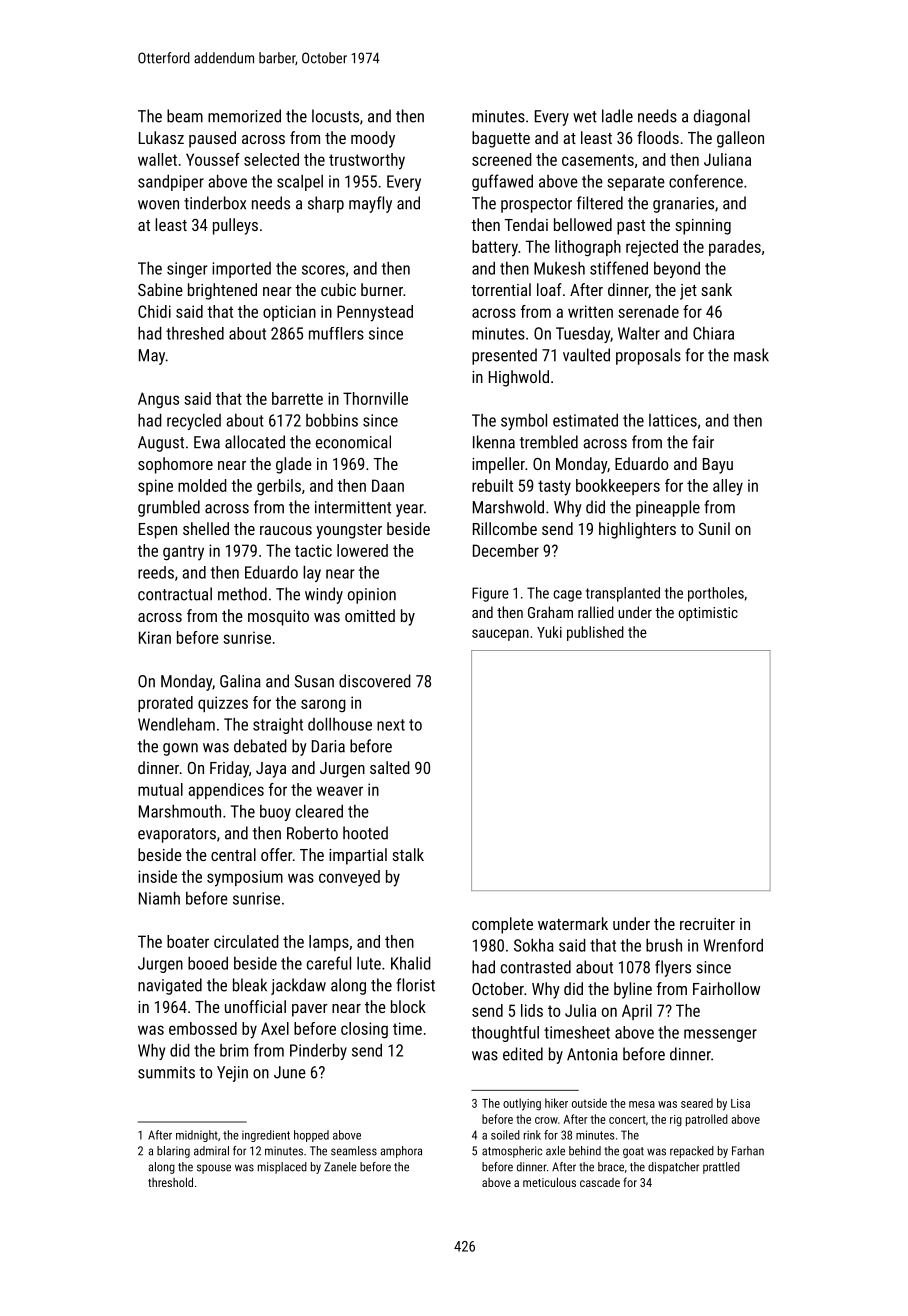  What do you see at coordinates (494, 442) in the document?
I see `Ikenna` at bounding box center [494, 442].
